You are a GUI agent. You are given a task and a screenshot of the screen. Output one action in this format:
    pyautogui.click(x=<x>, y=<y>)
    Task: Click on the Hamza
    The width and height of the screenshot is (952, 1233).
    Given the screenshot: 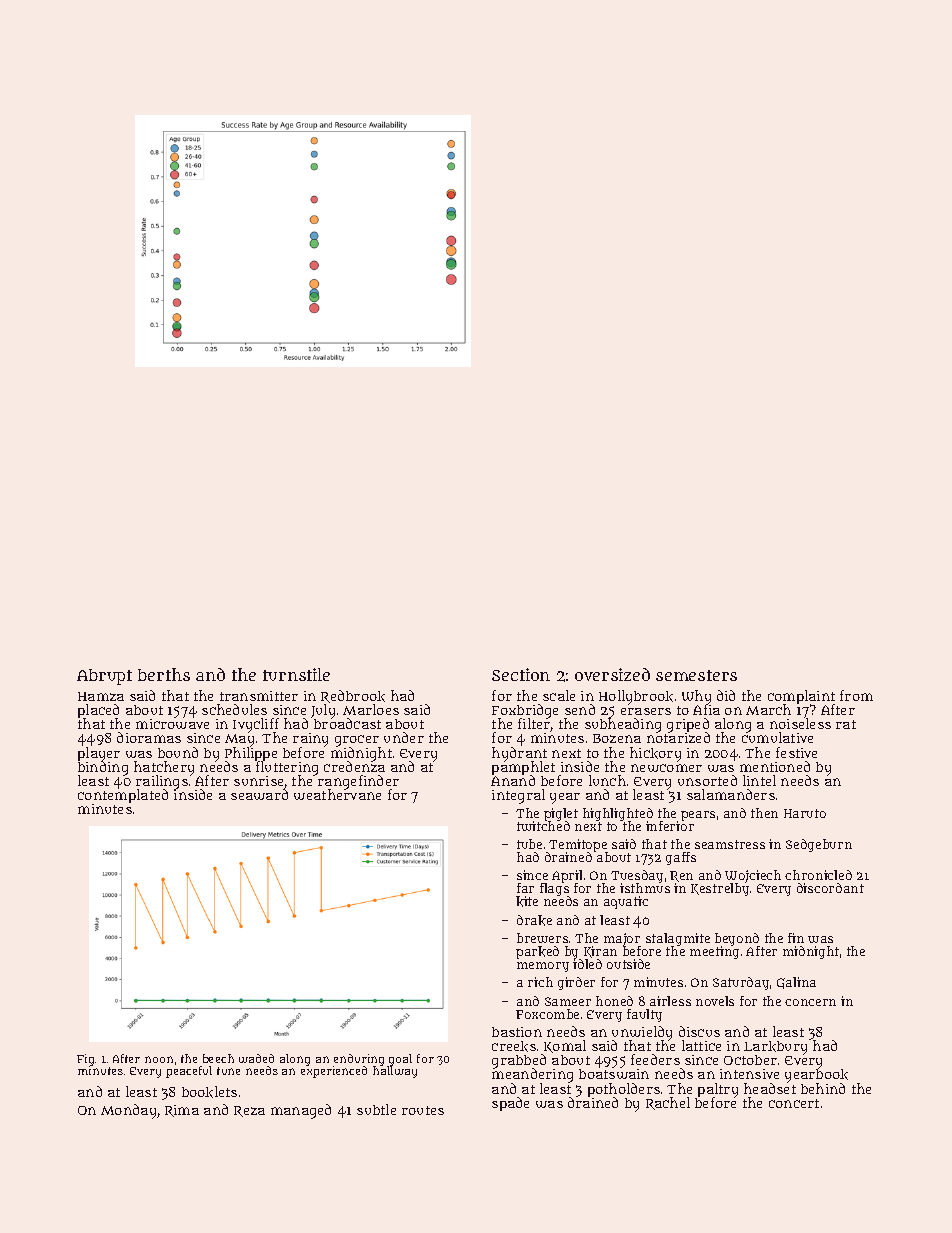 What is the action you would take?
    pyautogui.click(x=101, y=696)
